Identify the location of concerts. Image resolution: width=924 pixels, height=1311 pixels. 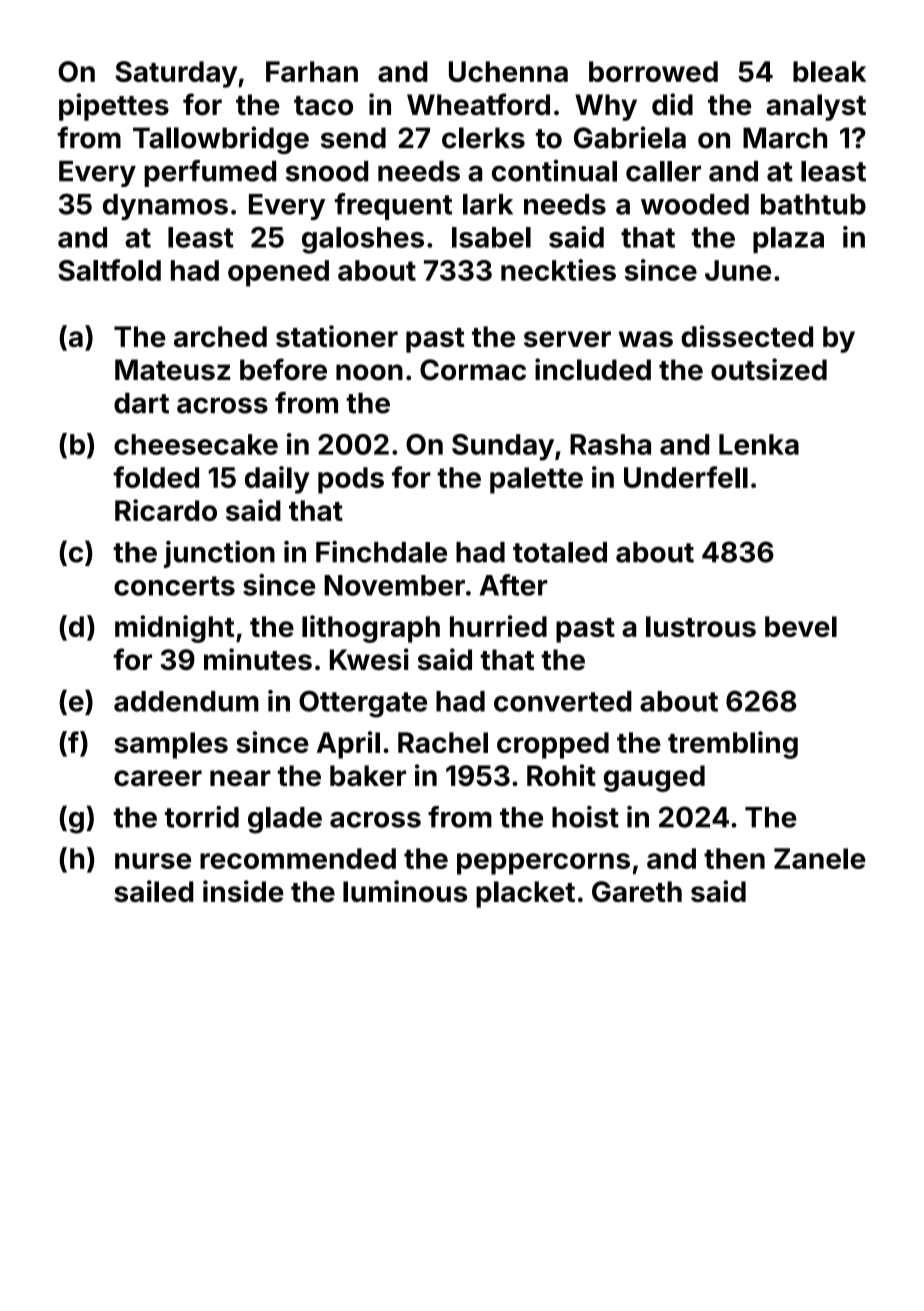
(174, 586).
